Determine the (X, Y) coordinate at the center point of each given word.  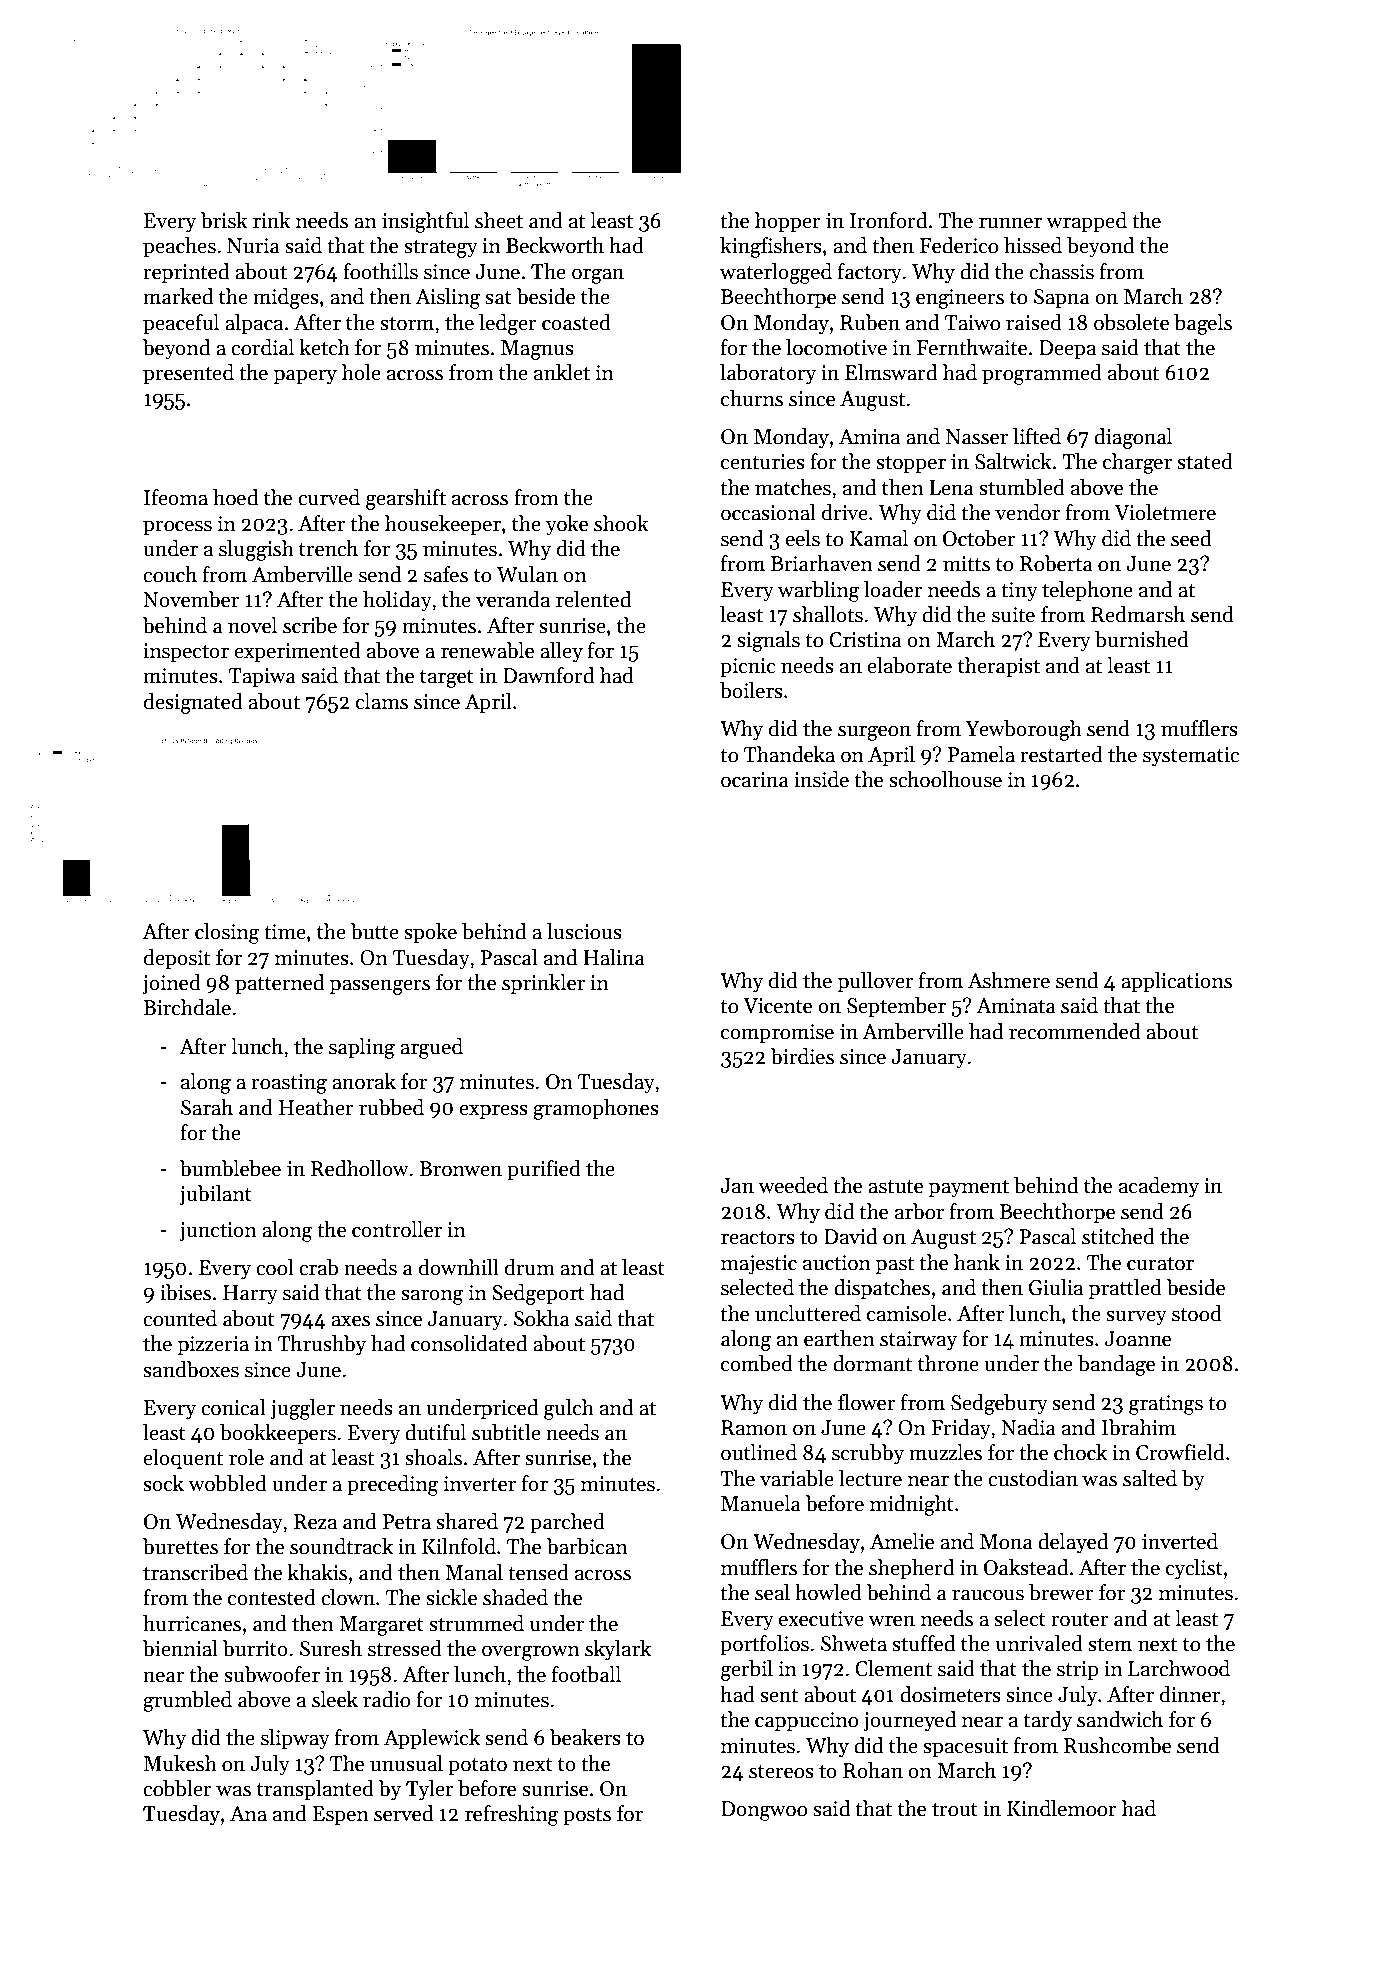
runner (1010, 223)
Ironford (888, 220)
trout (955, 1810)
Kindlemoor (1062, 1808)
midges (286, 298)
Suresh (331, 1648)
